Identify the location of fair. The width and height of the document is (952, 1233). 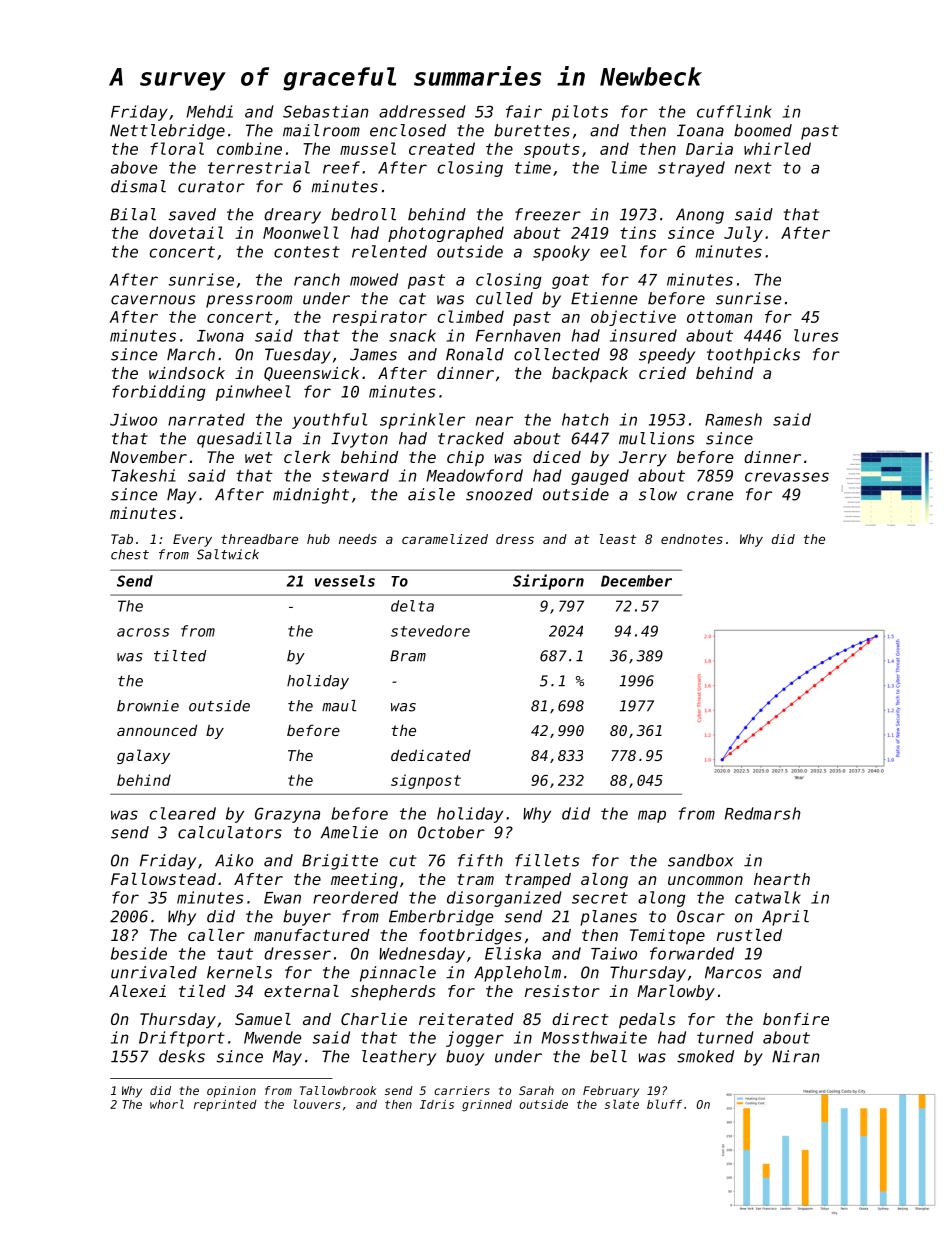
(524, 111).
